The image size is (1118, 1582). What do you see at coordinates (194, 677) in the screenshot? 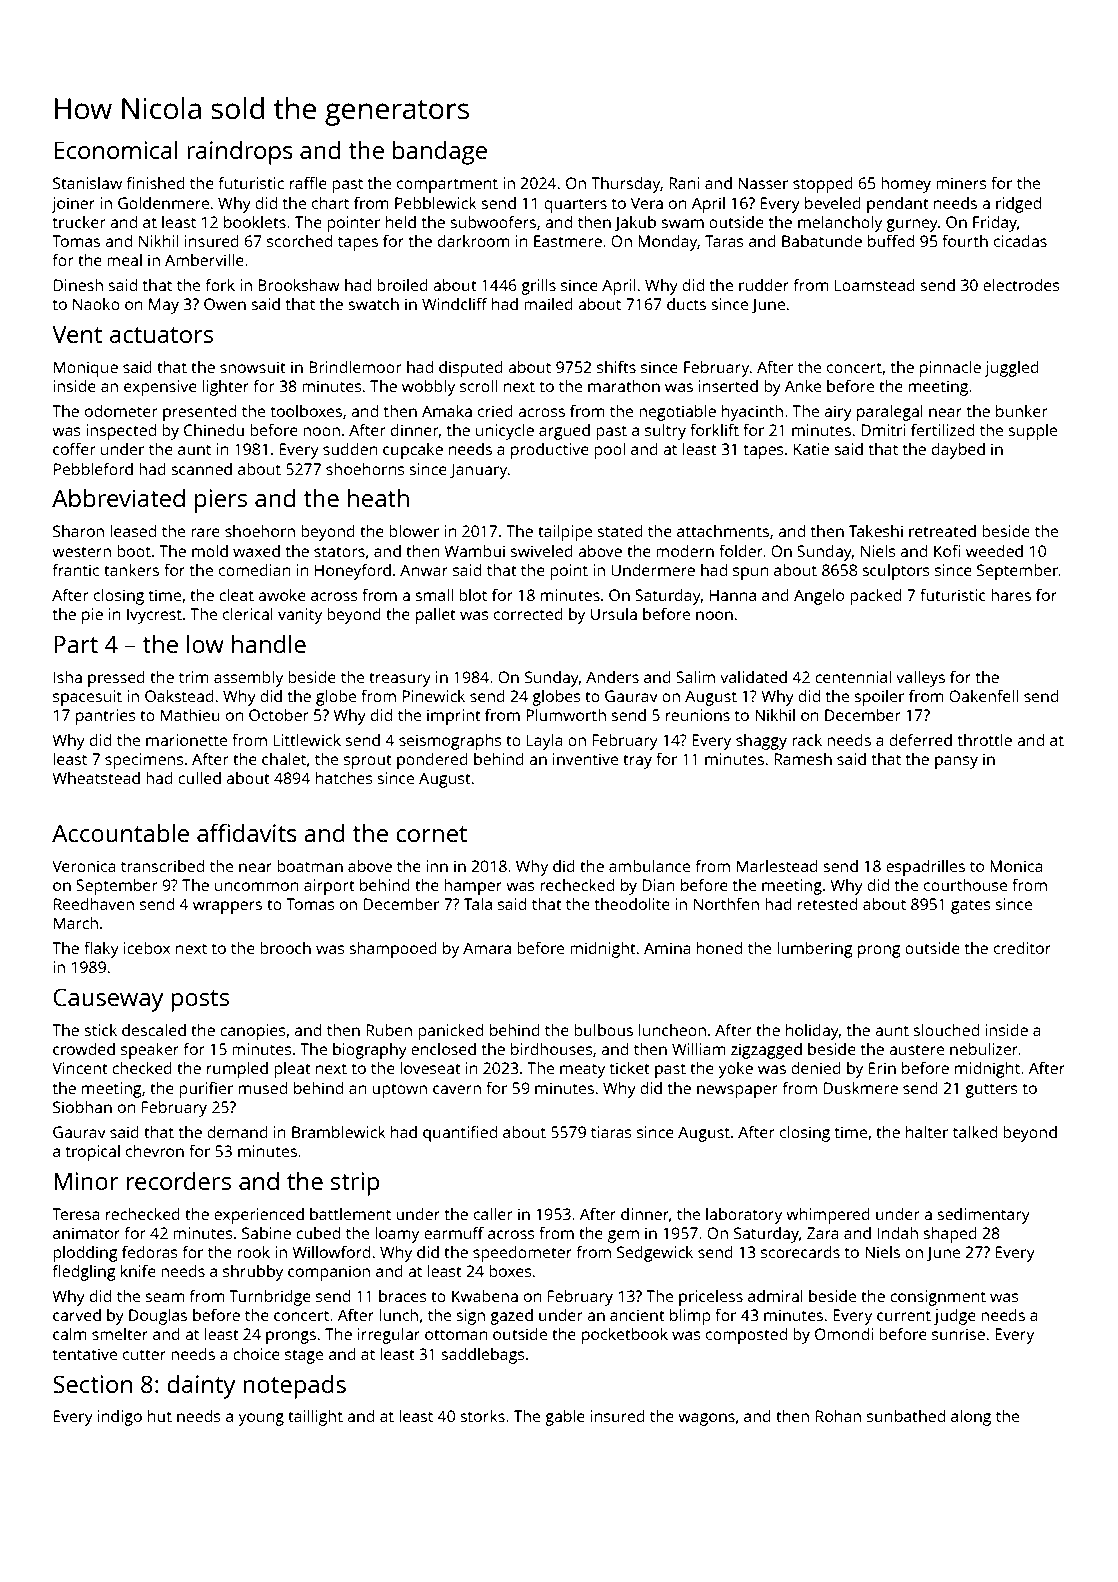
I see `trim` at bounding box center [194, 677].
